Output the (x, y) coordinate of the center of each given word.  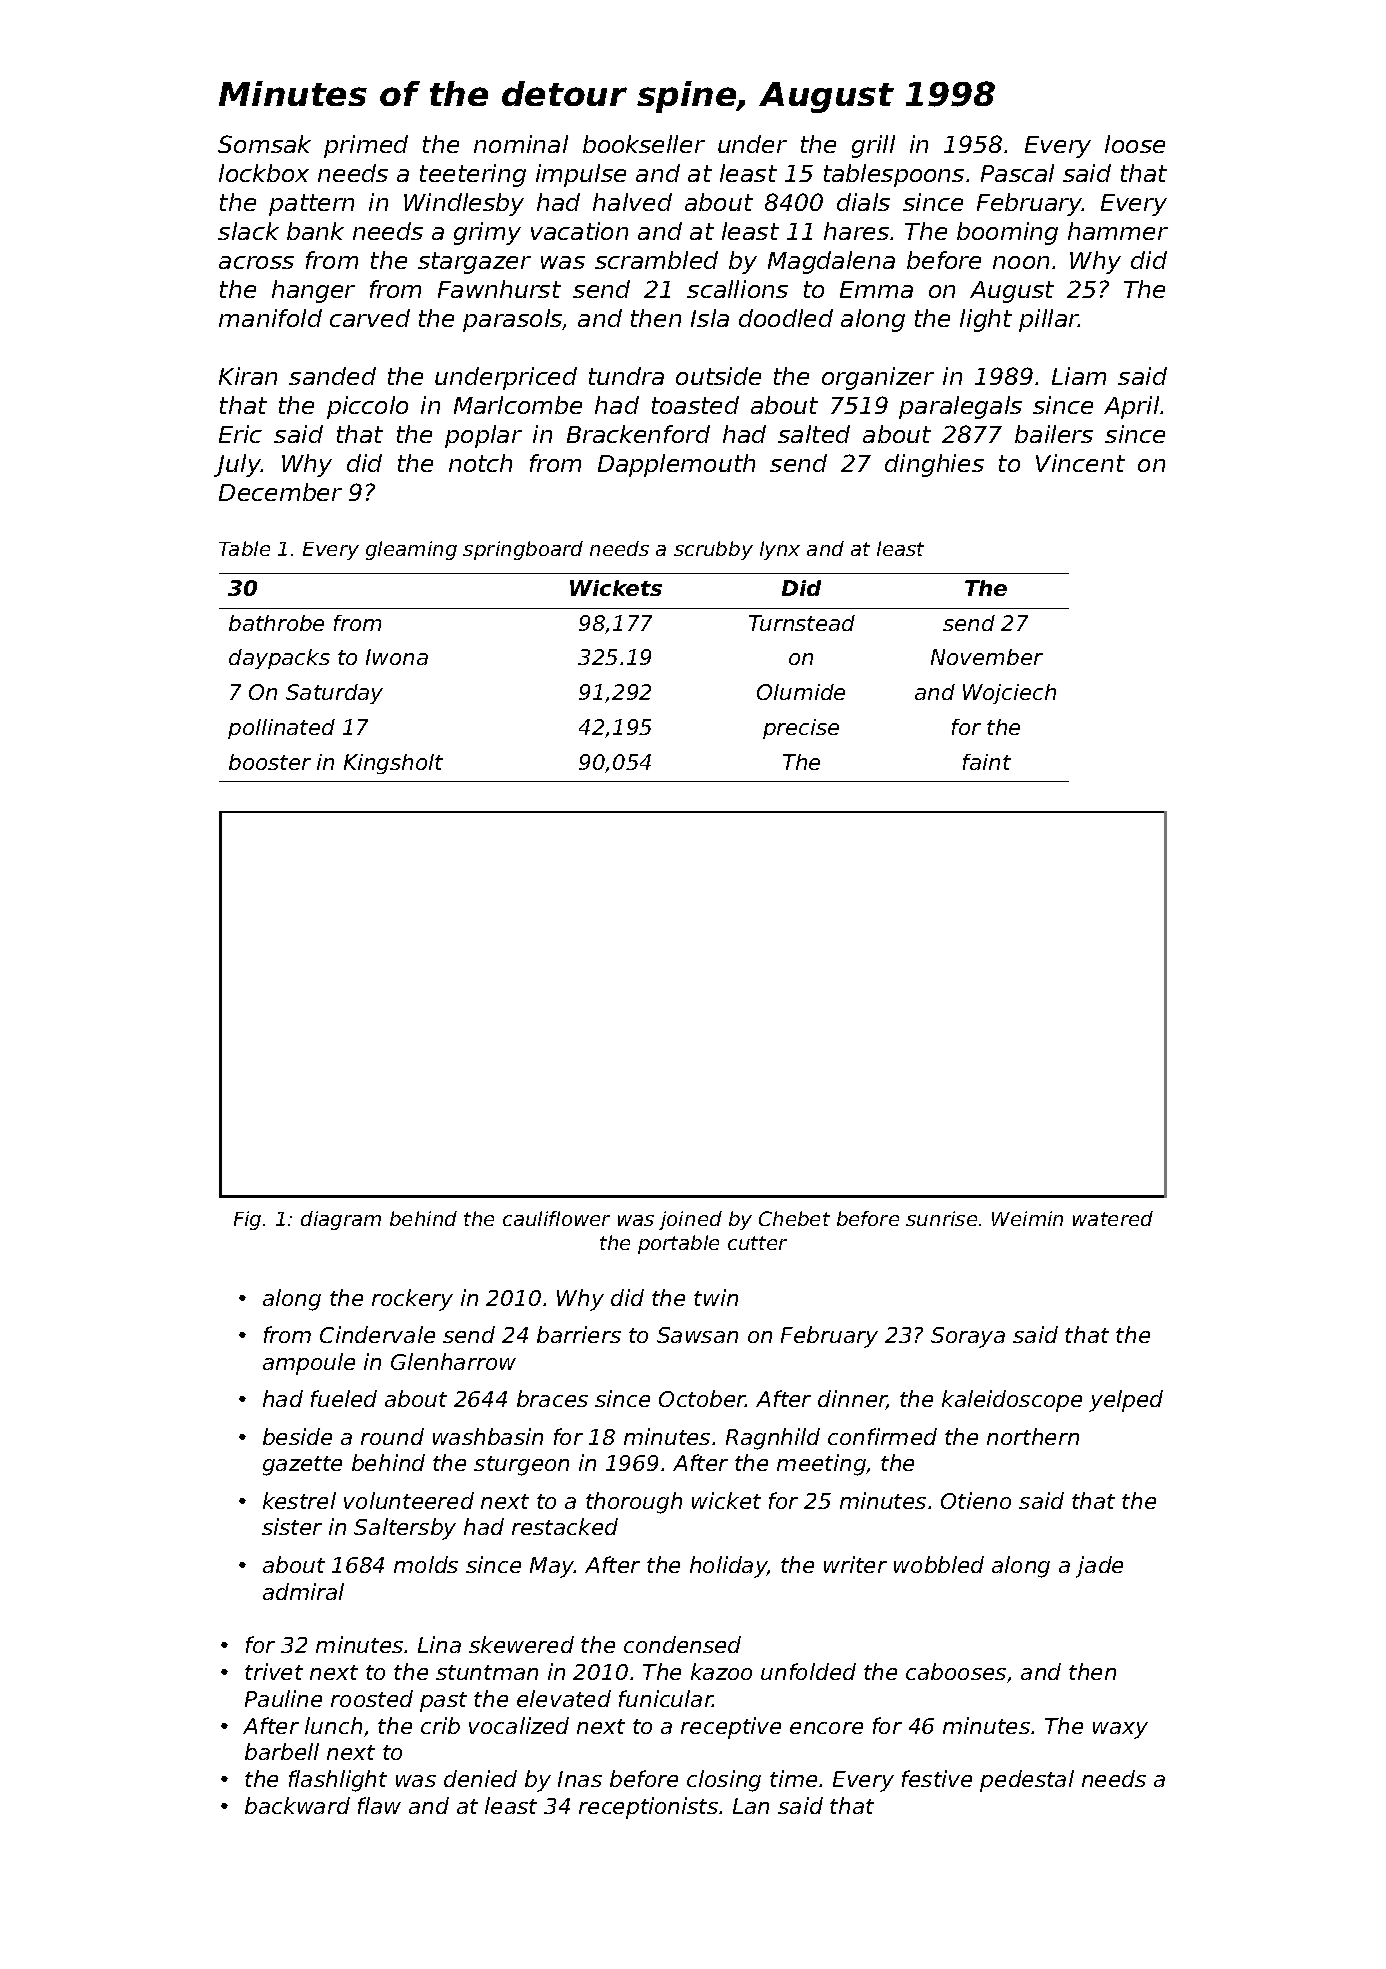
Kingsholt (393, 764)
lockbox (264, 173)
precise (801, 729)
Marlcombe (518, 405)
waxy (1120, 1730)
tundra (626, 376)
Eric (240, 434)
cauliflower (556, 1218)
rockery (412, 1300)
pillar (1049, 320)
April (1131, 407)
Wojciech (1009, 694)
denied (480, 1778)
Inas (580, 1779)
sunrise (941, 1218)
